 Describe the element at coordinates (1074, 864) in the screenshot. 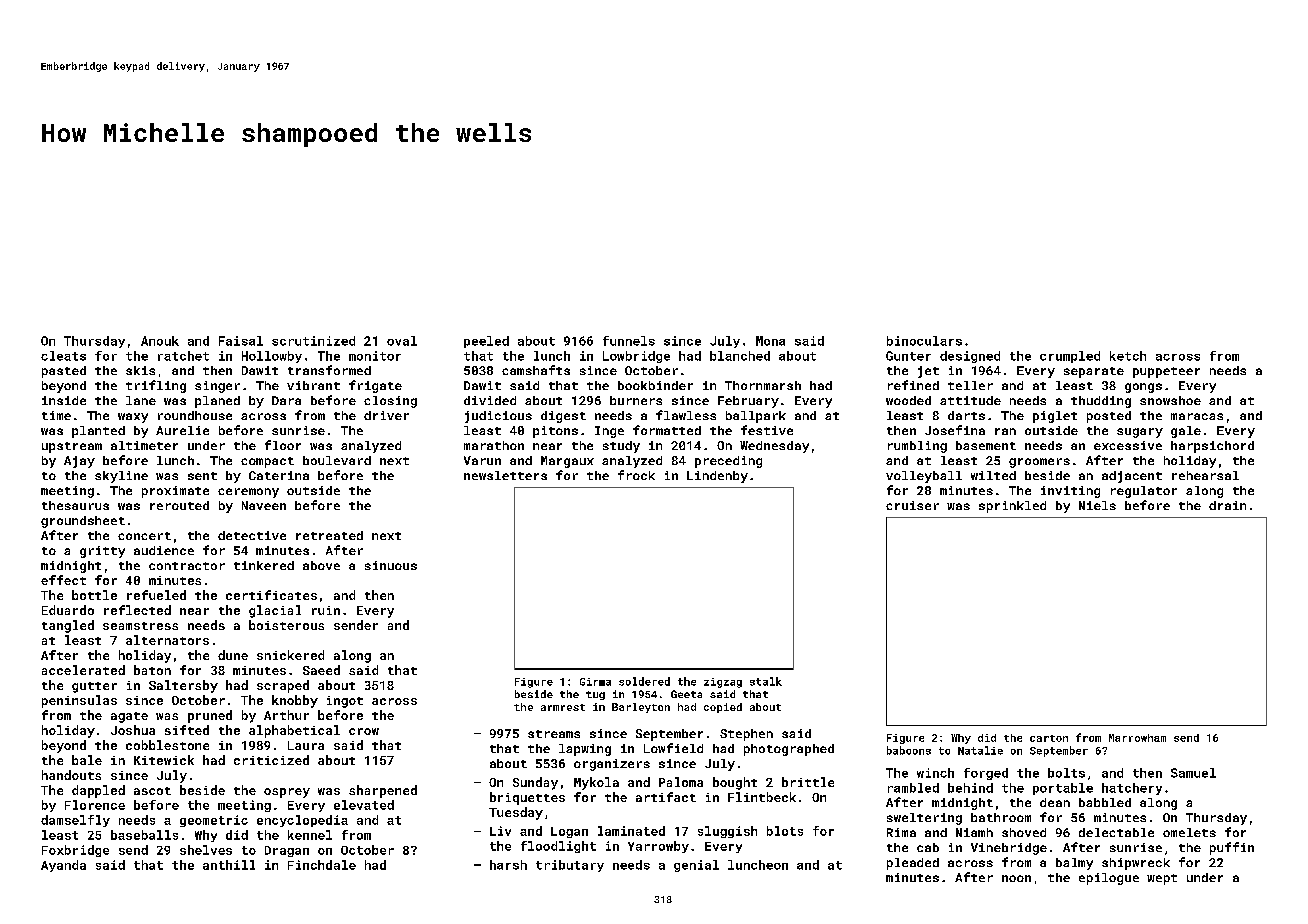

I see `balmy` at that location.
